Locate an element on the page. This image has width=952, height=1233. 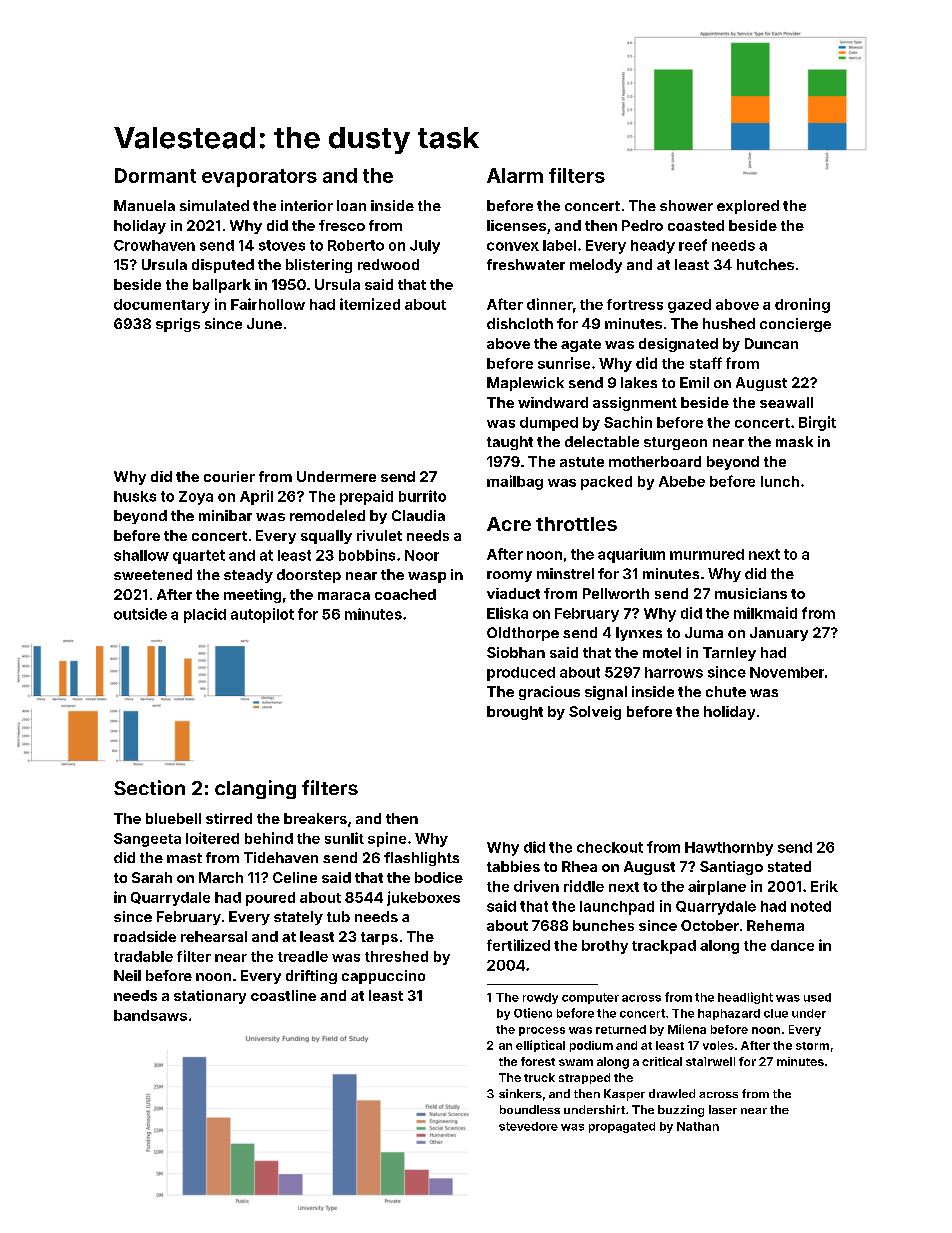
sinkers is located at coordinates (520, 1093).
